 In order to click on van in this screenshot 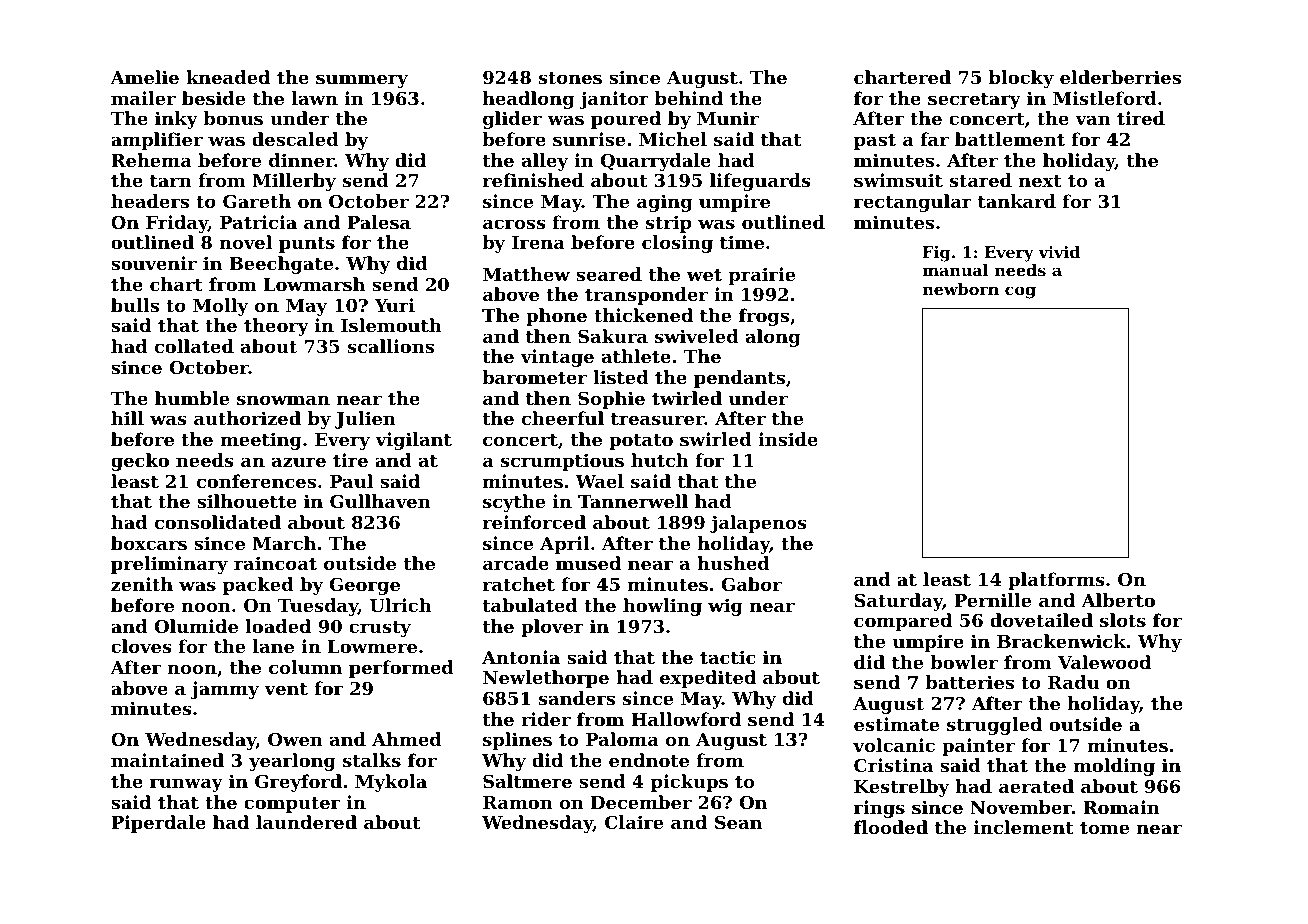, I will do `click(1093, 120)`.
